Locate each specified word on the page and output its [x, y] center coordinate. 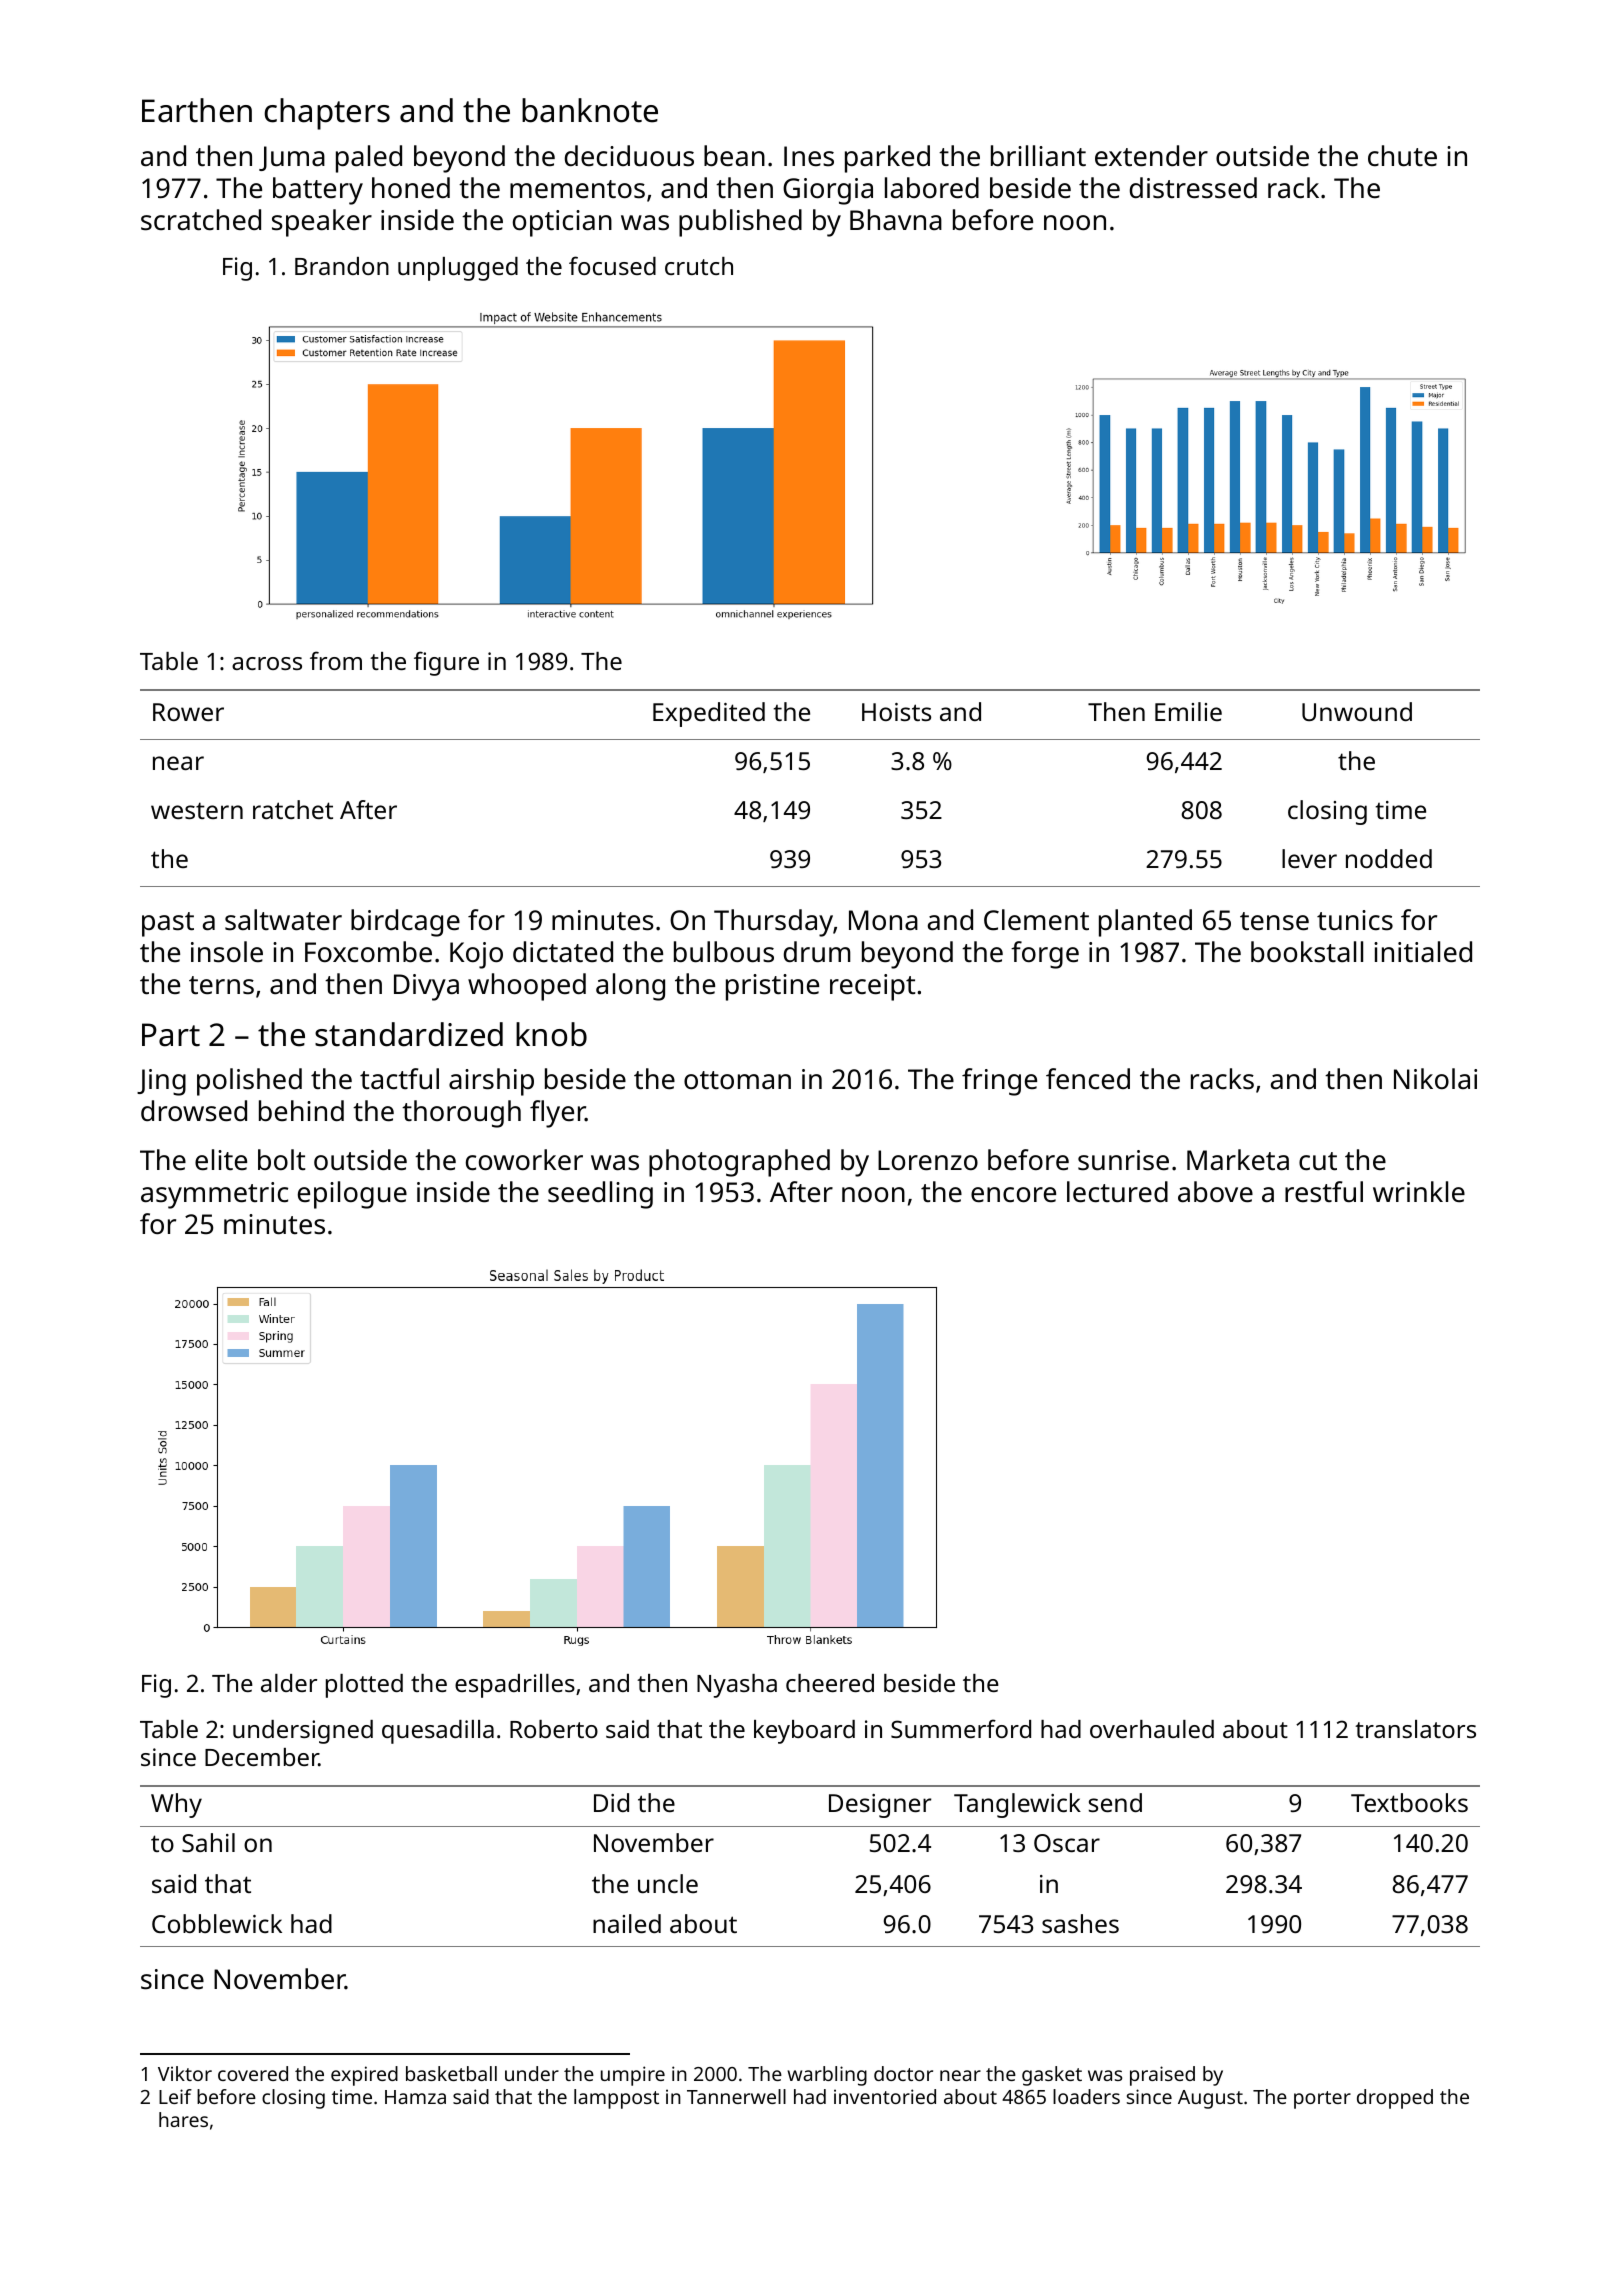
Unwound [1357, 711]
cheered [830, 1683]
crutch [699, 266]
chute [1402, 155]
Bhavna [896, 219]
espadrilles [515, 1686]
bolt [281, 1159]
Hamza [415, 2097]
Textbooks [1409, 1802]
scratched [201, 220]
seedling [600, 1195]
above [1215, 1191]
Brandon [342, 266]
